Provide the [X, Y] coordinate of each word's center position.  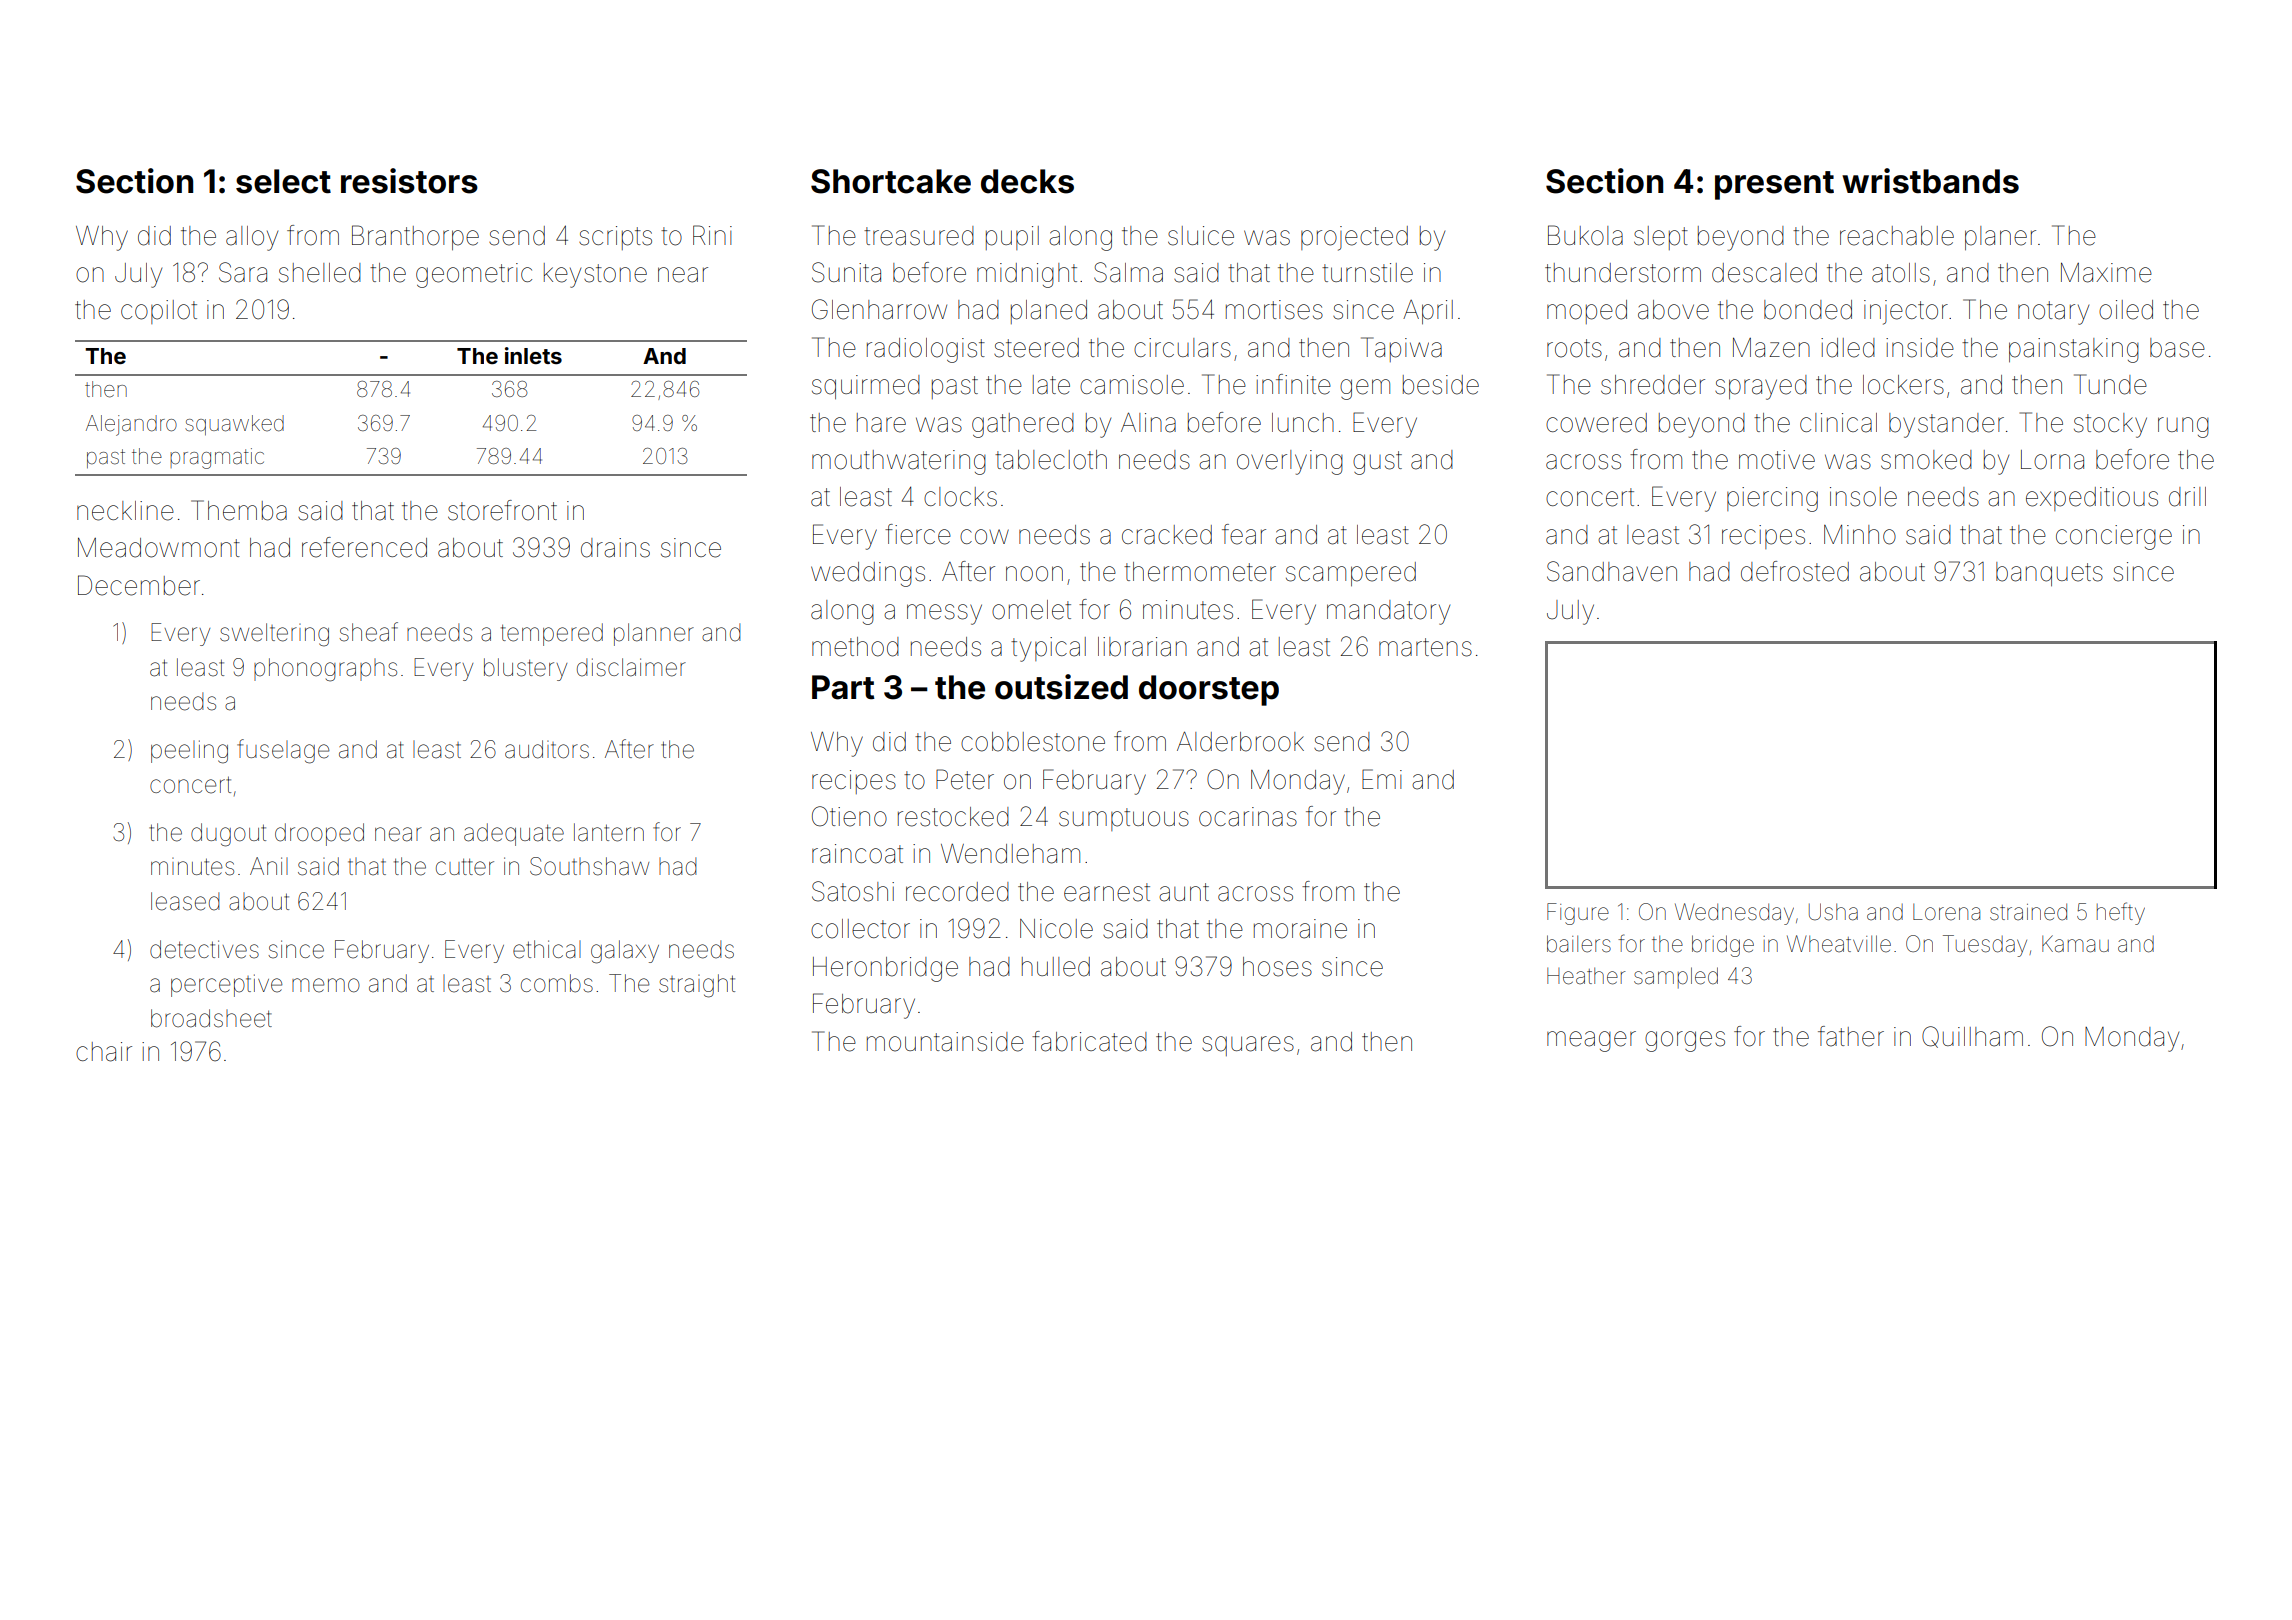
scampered [1351, 574]
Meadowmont [159, 548]
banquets [2049, 574]
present [1774, 185]
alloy [252, 238]
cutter [465, 867]
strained [2028, 912]
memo [326, 985]
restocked [953, 817]
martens [1425, 647]
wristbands [1930, 181]
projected [1354, 238]
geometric [474, 275]
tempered [552, 634]
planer [2000, 238]
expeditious [2092, 499]
